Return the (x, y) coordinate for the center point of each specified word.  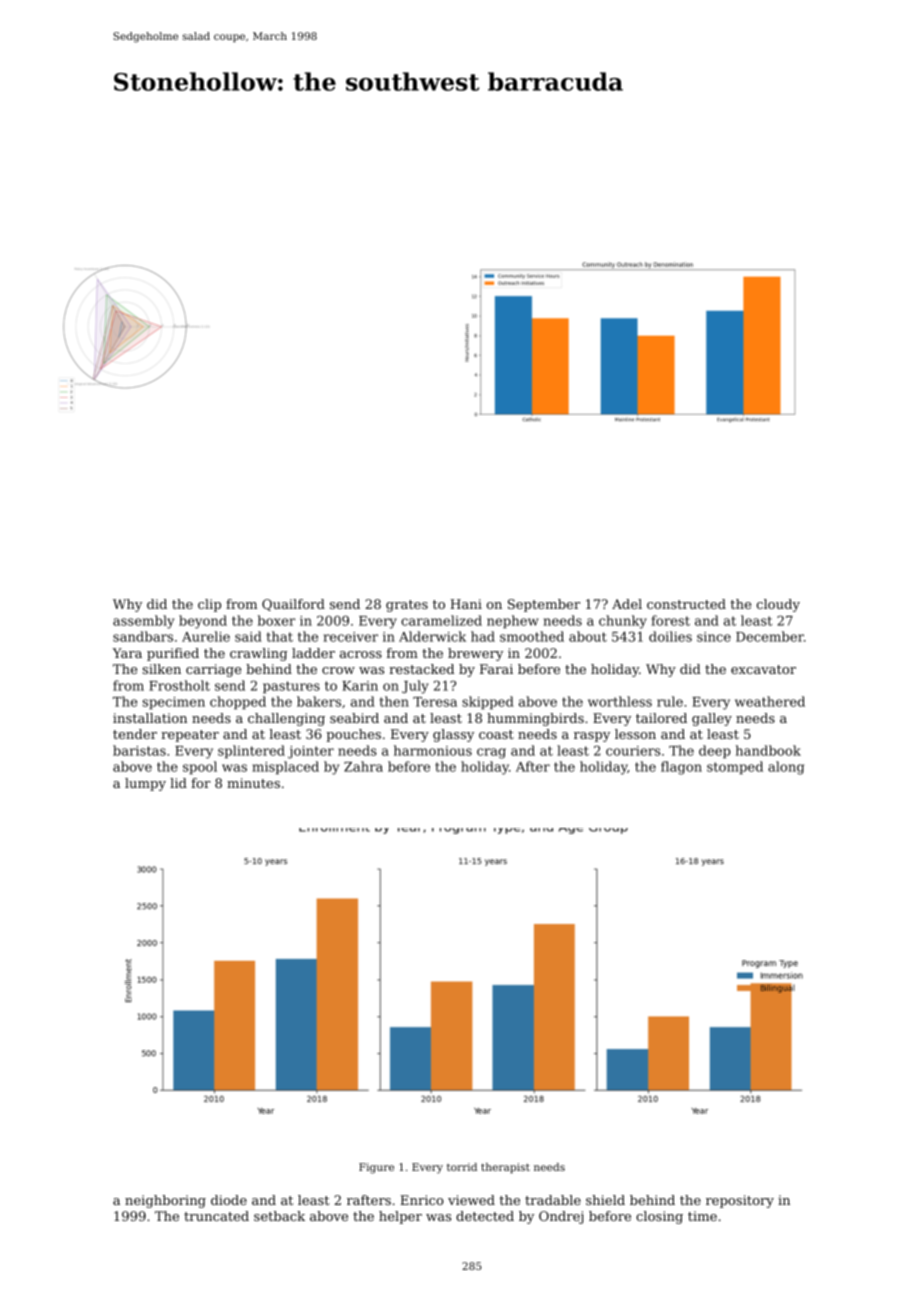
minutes (253, 783)
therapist (505, 1168)
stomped (735, 767)
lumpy (145, 784)
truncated (216, 1216)
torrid (462, 1167)
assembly (143, 622)
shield (605, 1200)
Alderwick (432, 636)
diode (229, 1200)
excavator (763, 669)
